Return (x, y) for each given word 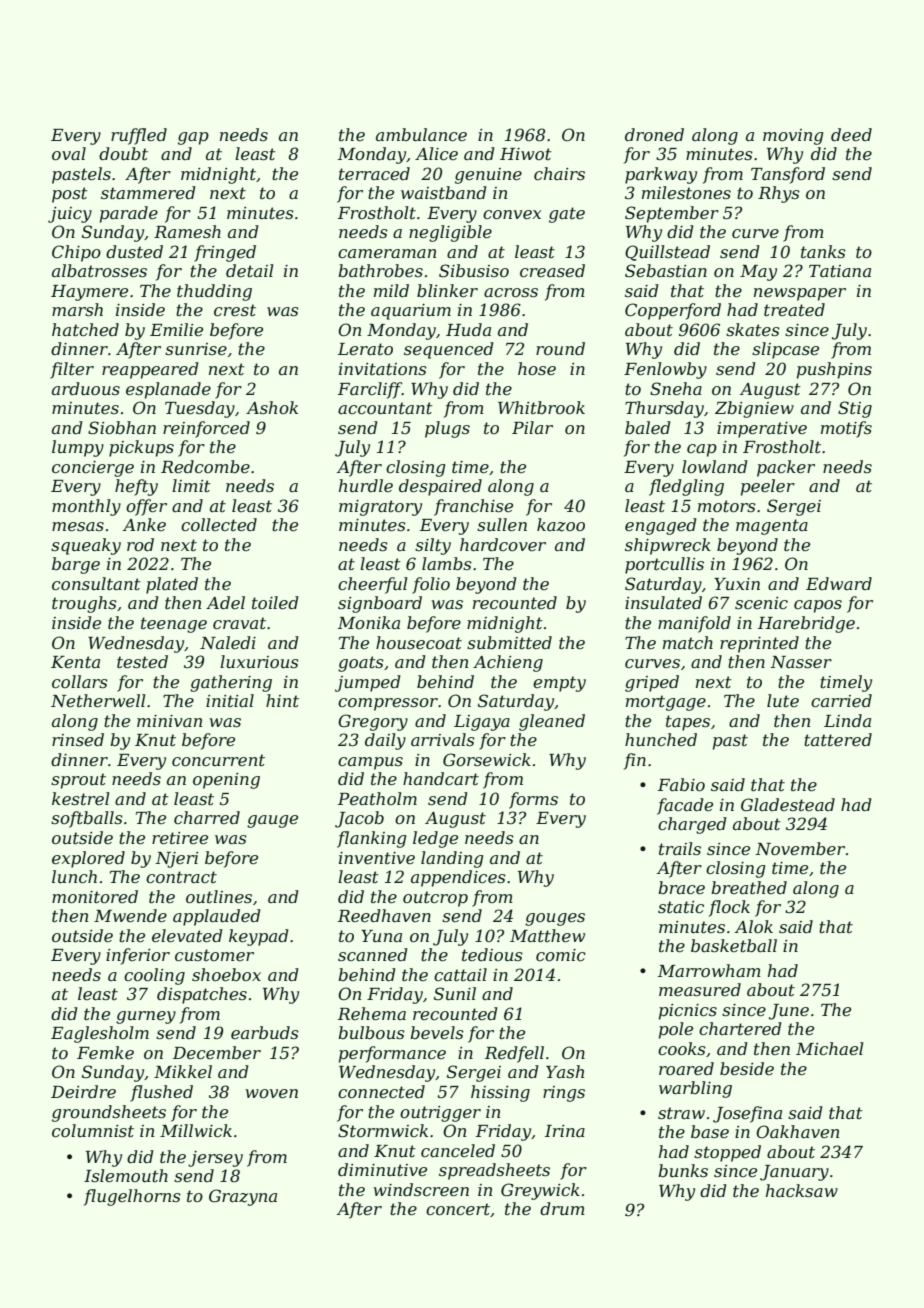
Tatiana (840, 271)
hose (537, 368)
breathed (749, 887)
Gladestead (788, 804)
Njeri (176, 860)
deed (851, 134)
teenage (174, 625)
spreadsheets (494, 1171)
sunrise (196, 349)
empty (559, 684)
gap (193, 138)
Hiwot (526, 154)
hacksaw (802, 1190)
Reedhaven (384, 915)
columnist (93, 1130)
